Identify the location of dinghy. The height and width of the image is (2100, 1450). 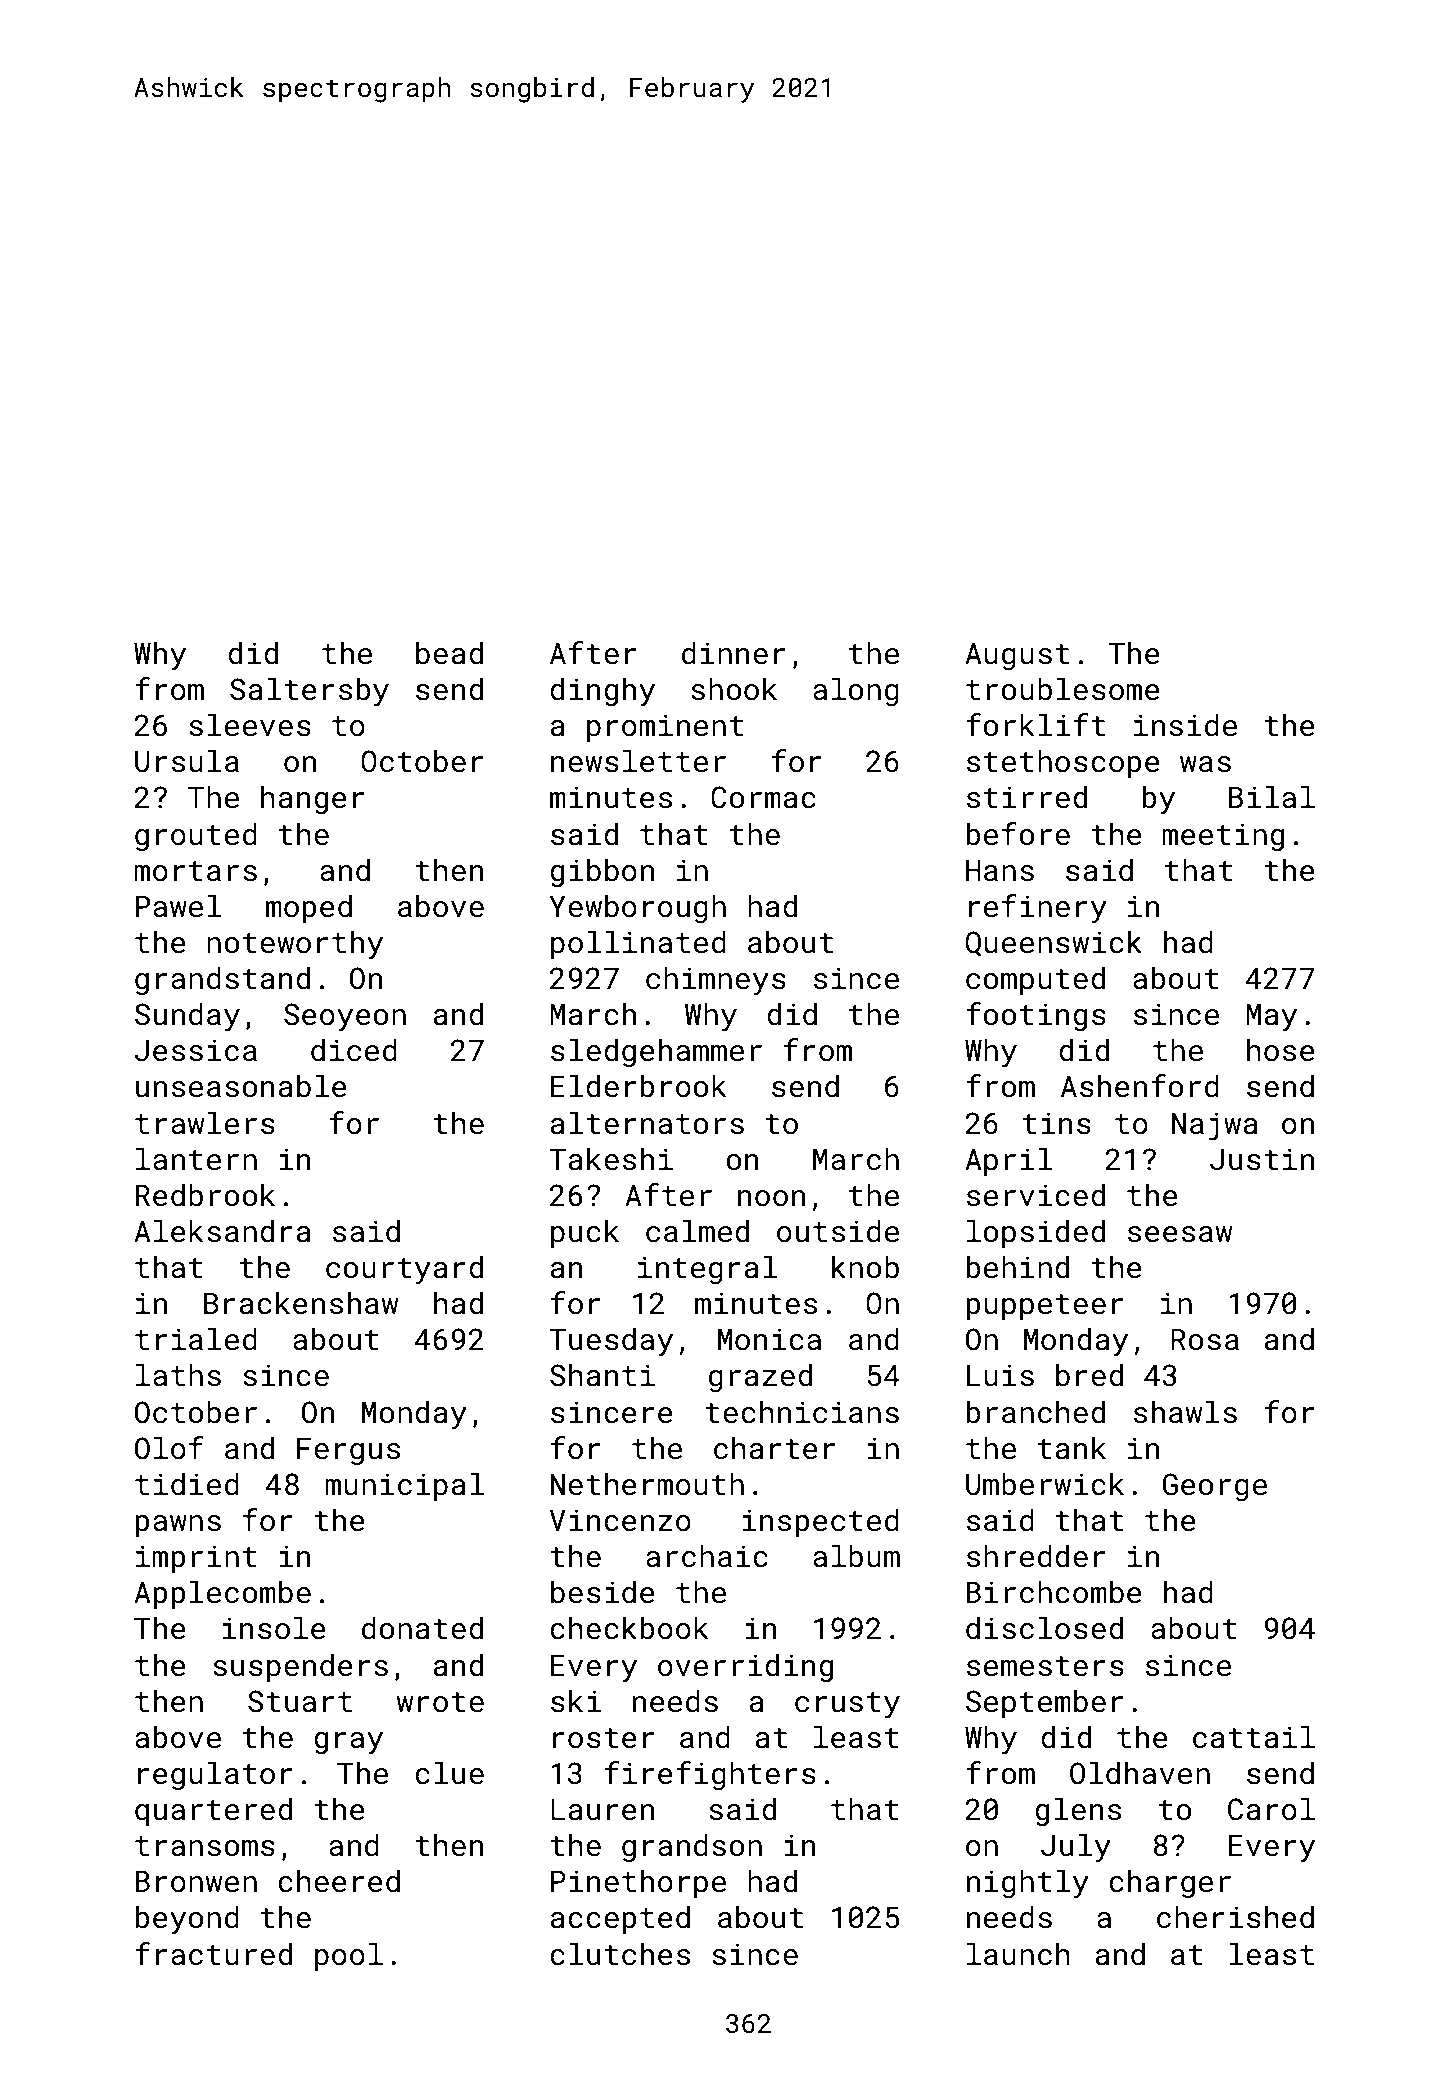
(602, 692).
